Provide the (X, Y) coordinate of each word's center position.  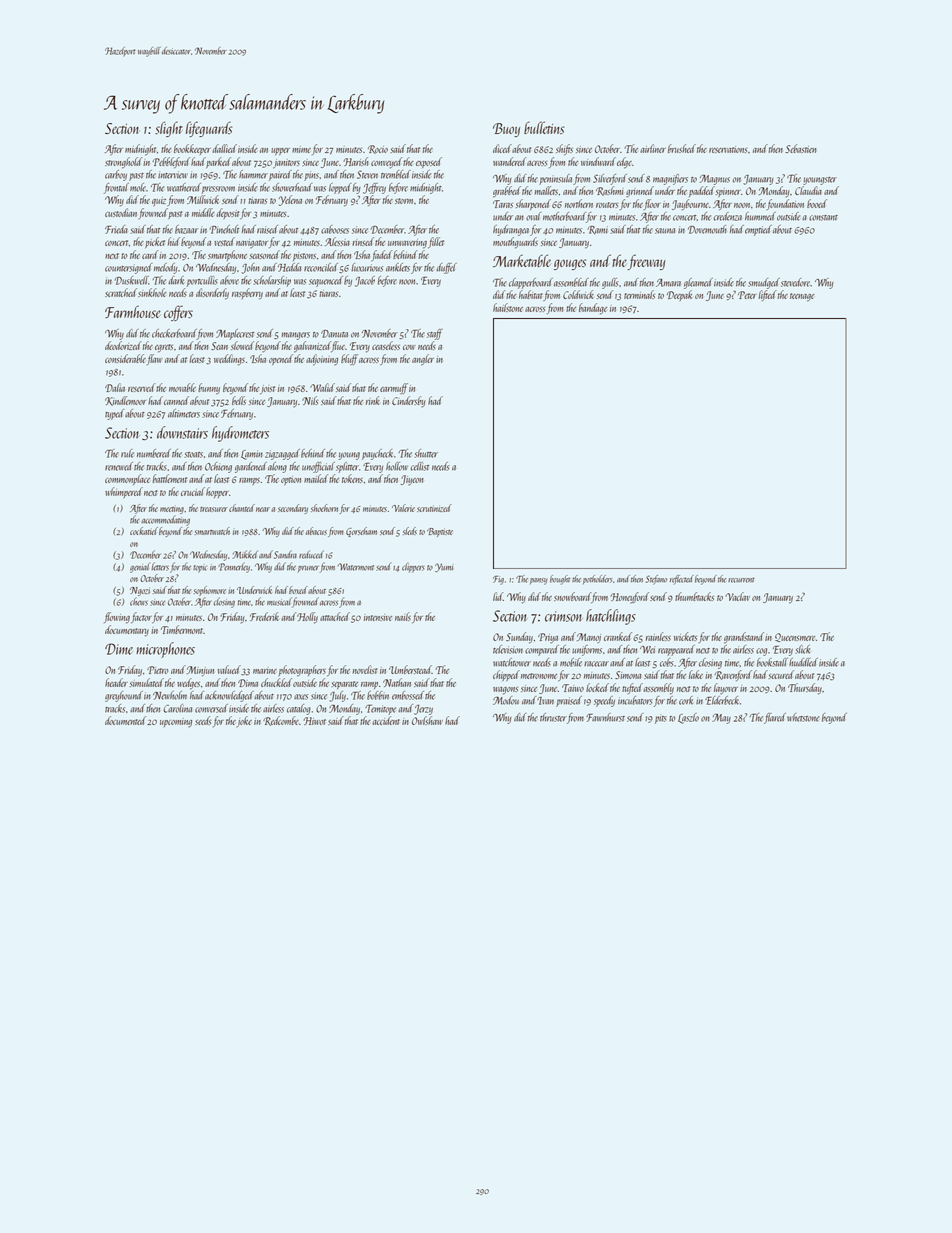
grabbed (507, 192)
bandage (593, 309)
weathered (184, 187)
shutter (426, 453)
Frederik (264, 616)
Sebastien (800, 148)
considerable (125, 358)
